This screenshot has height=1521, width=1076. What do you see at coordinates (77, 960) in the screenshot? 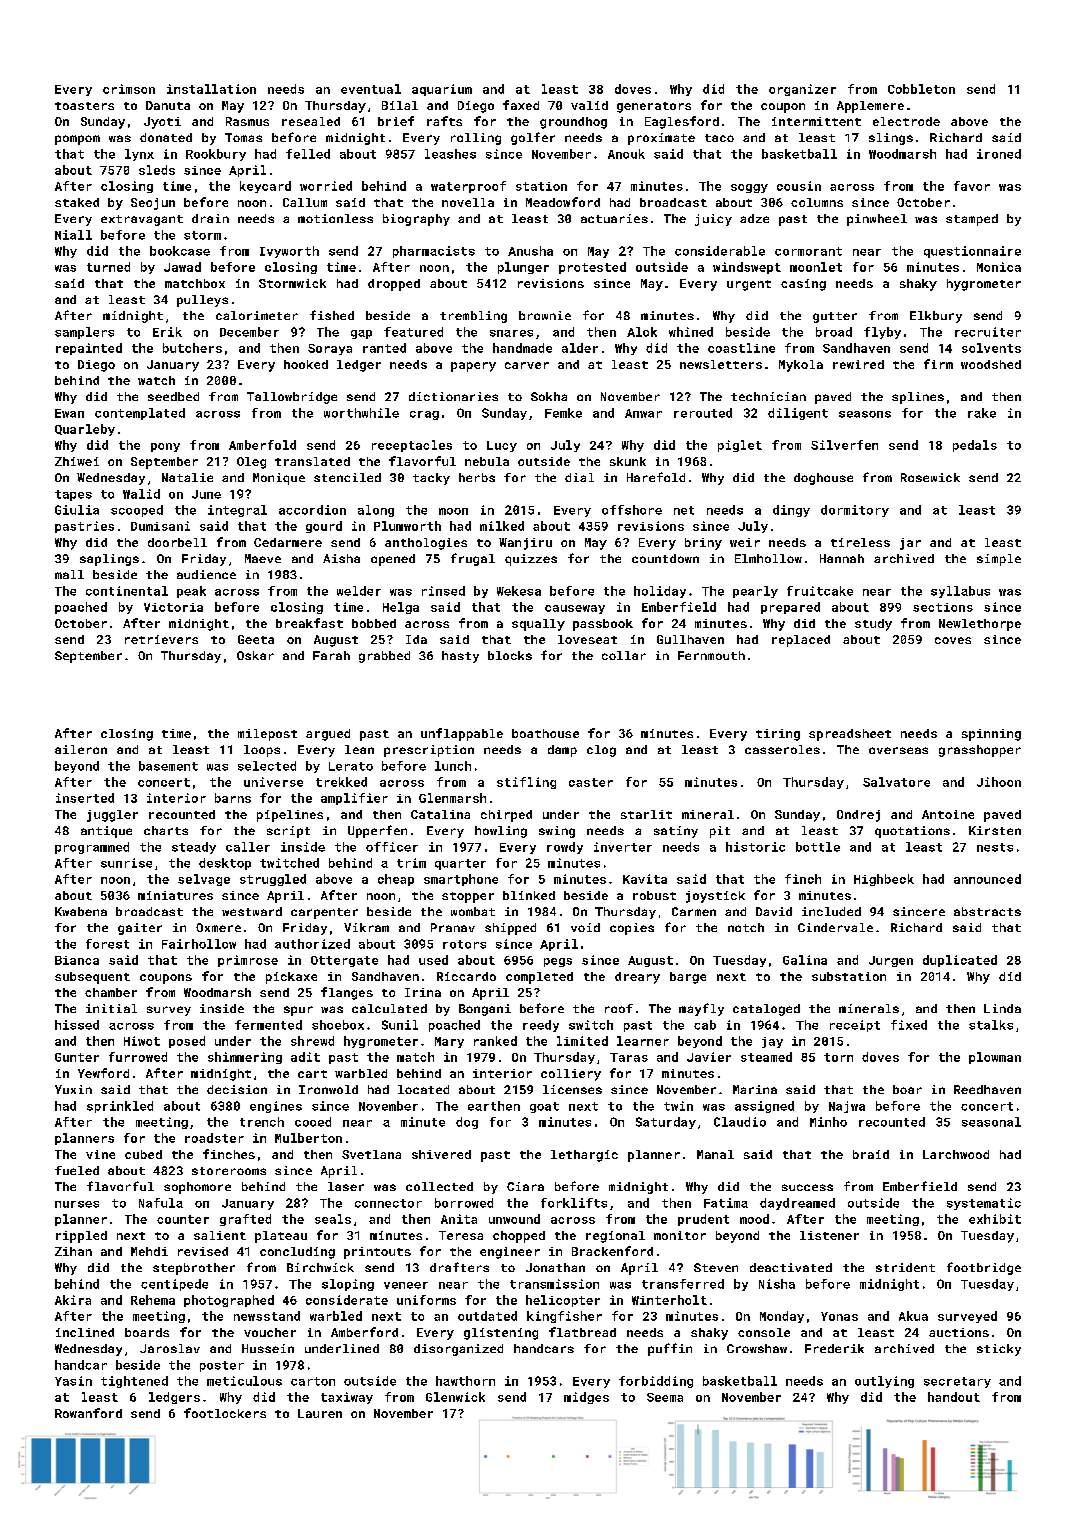
I see `Bianca` at bounding box center [77, 960].
